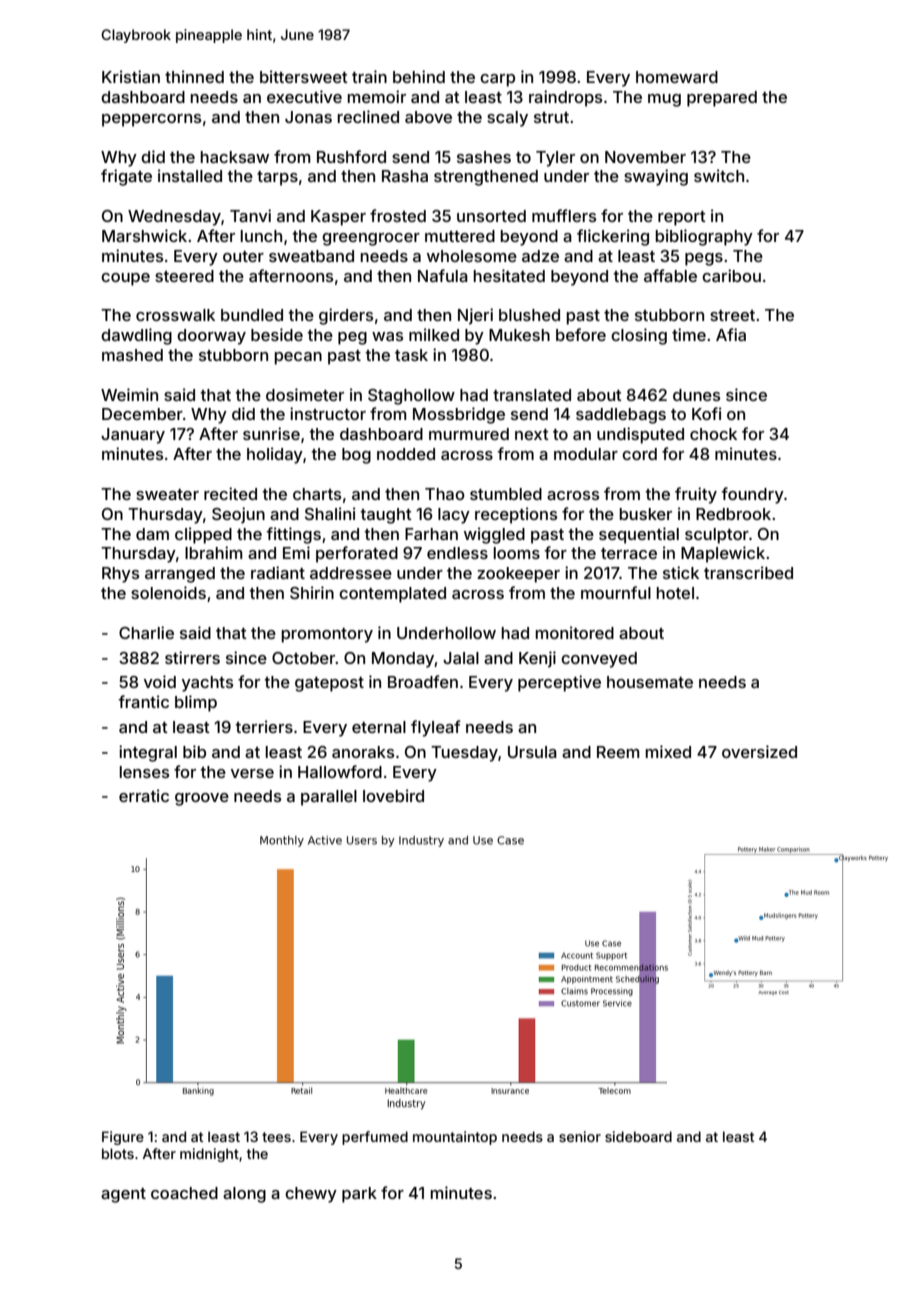  What do you see at coordinates (359, 1195) in the screenshot?
I see `park` at bounding box center [359, 1195].
